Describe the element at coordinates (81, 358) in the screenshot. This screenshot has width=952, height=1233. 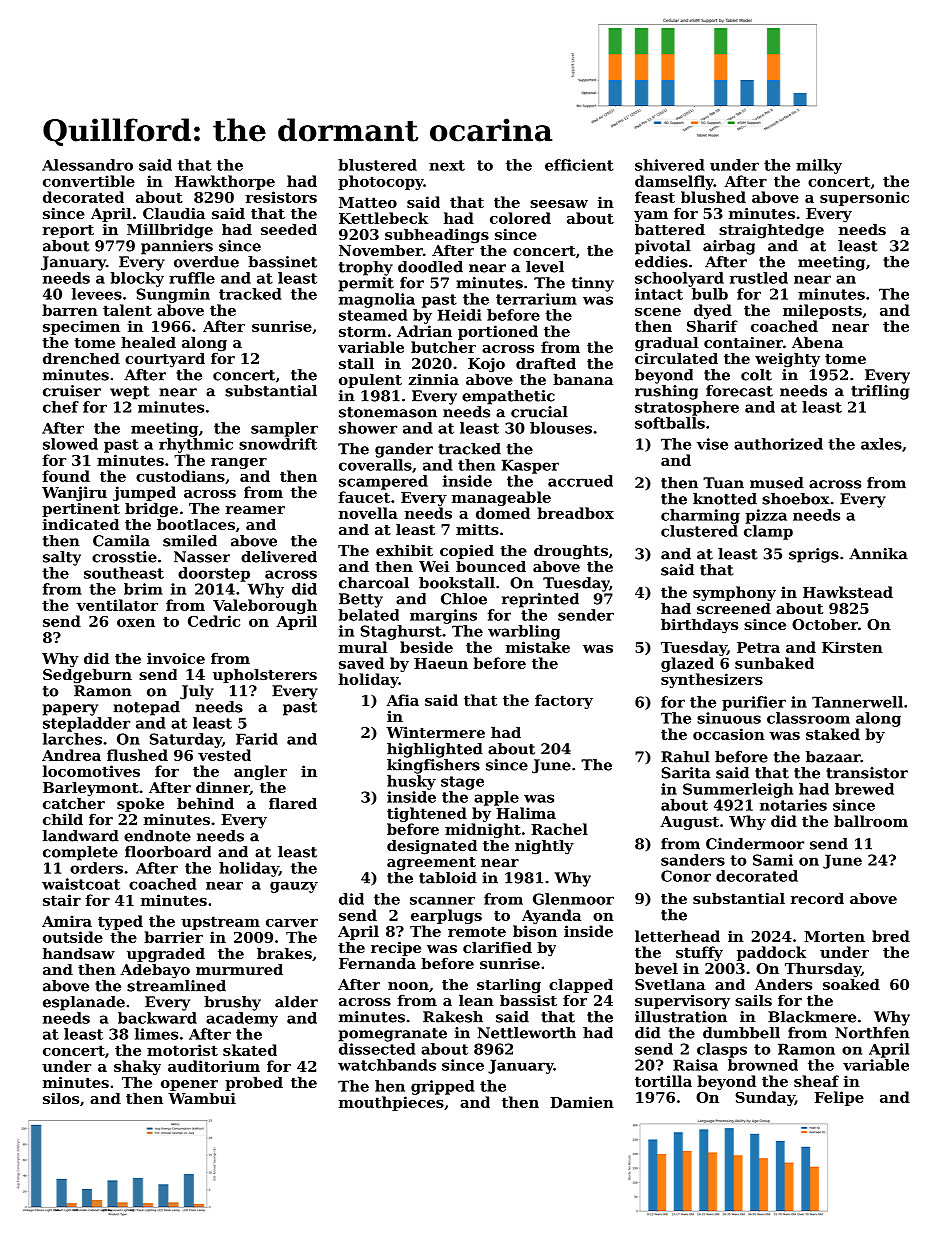
I see `drenched` at that location.
